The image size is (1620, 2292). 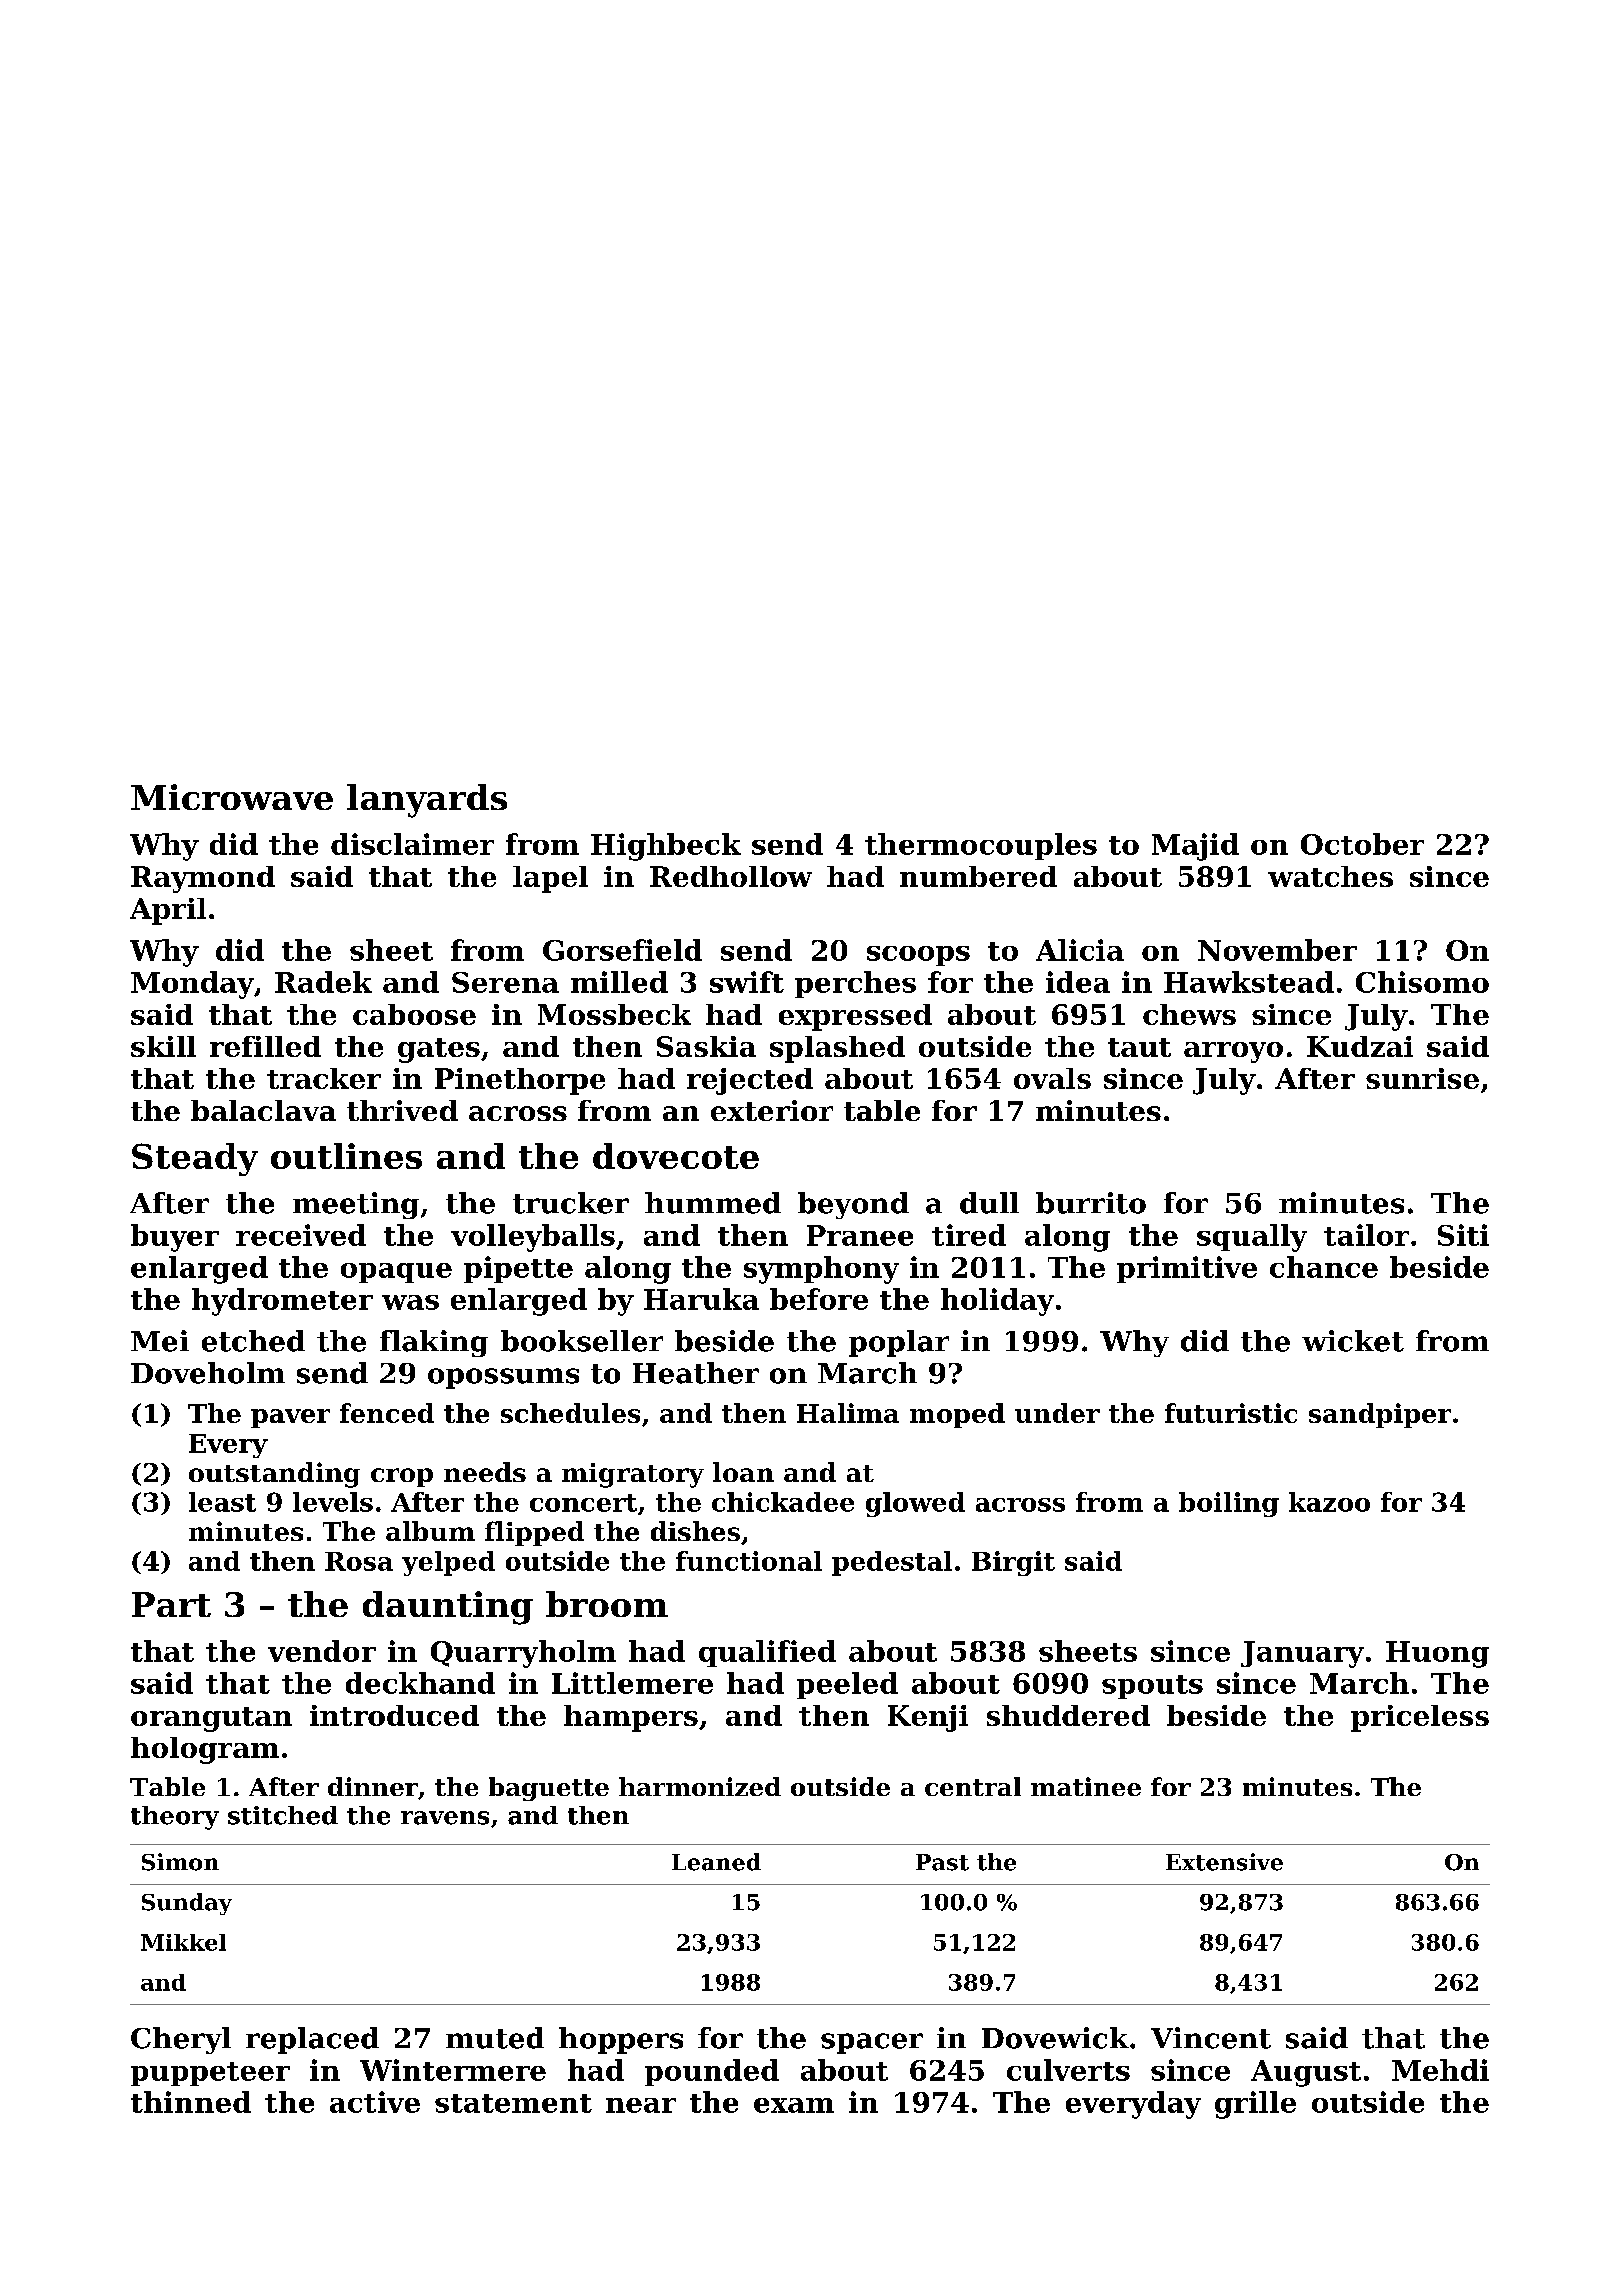 What do you see at coordinates (434, 1343) in the page?
I see `flaking` at bounding box center [434, 1343].
